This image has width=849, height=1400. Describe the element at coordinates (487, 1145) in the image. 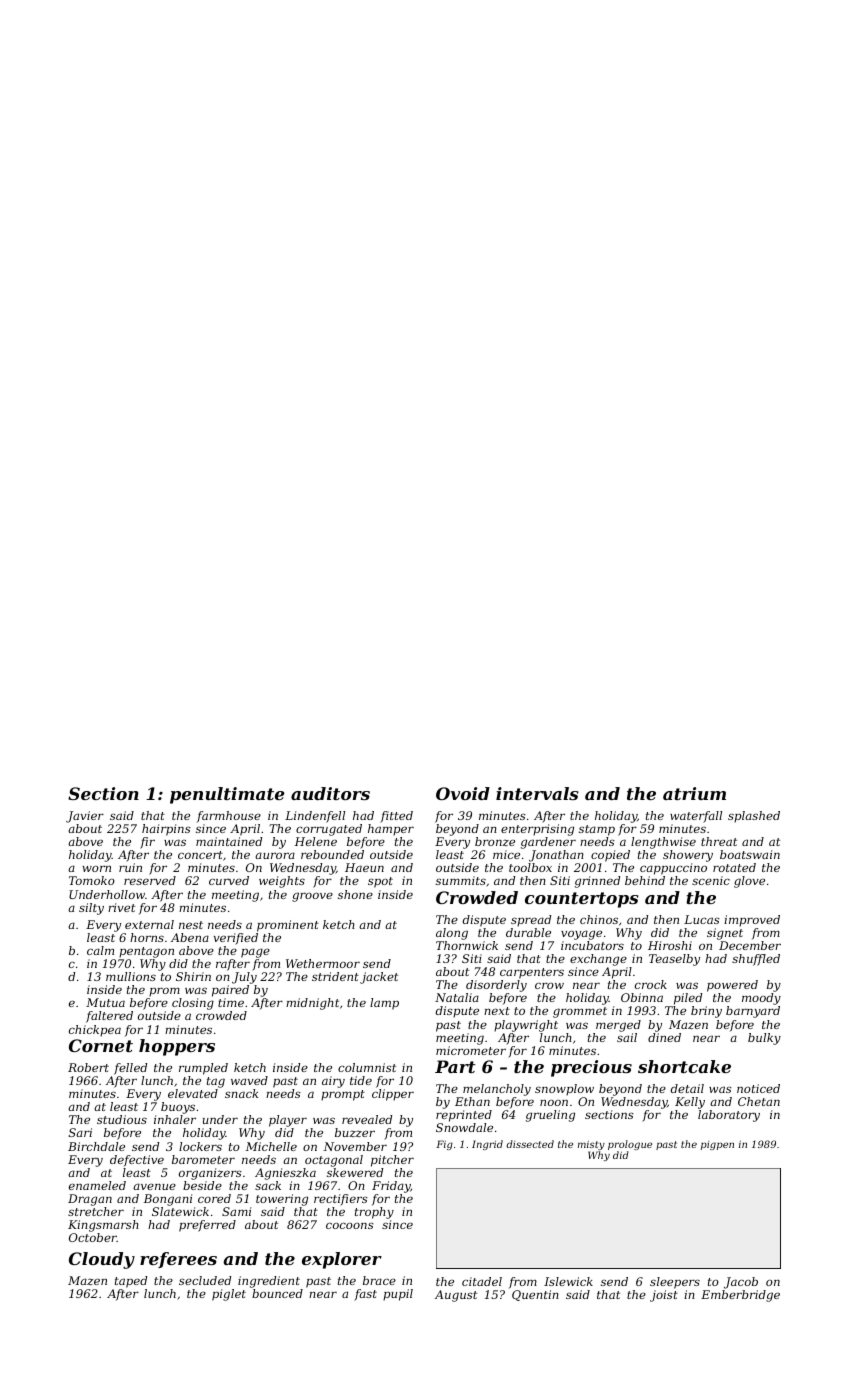

I see `Ingrid` at that location.
